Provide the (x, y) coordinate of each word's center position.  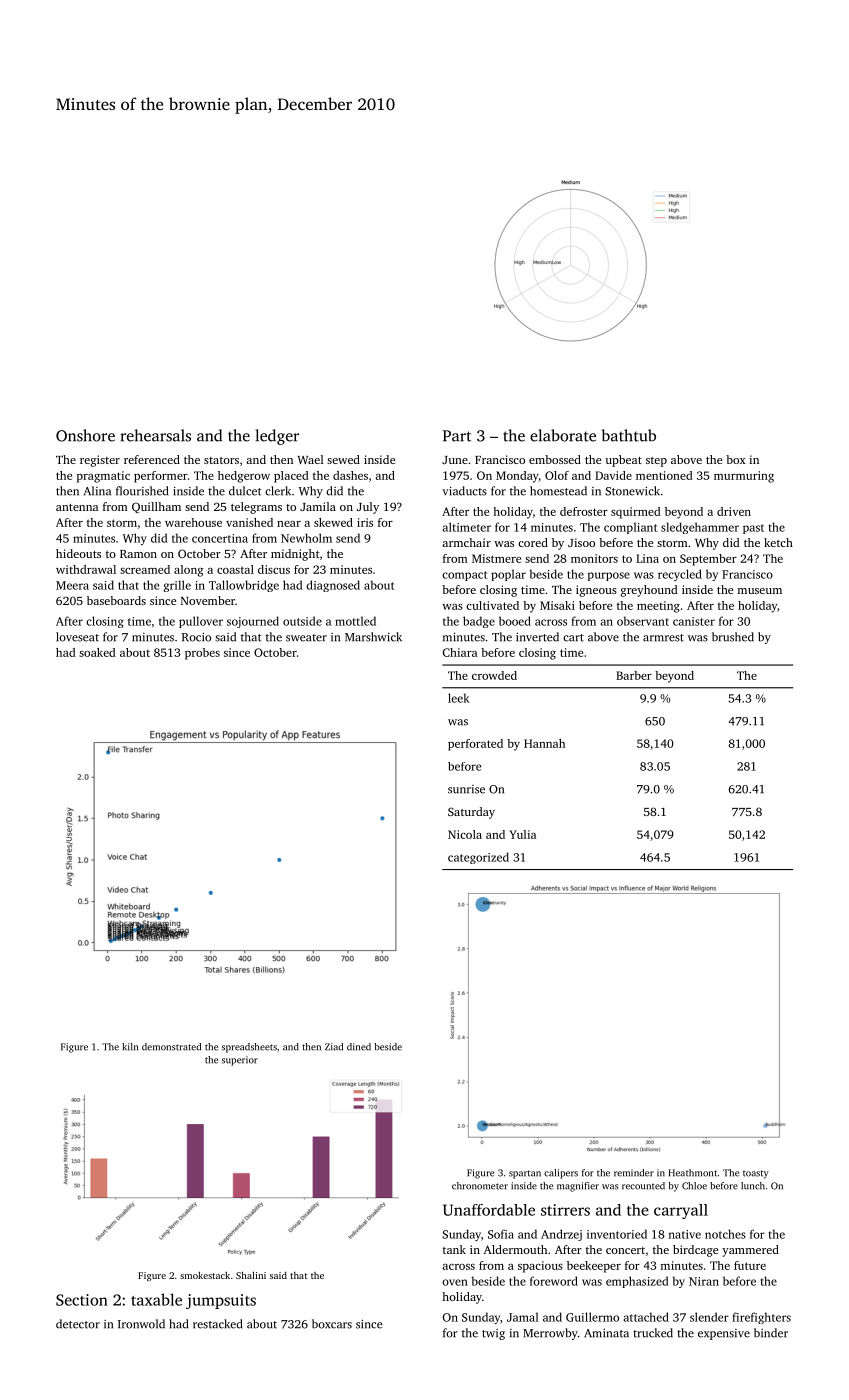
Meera (72, 585)
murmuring (744, 477)
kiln (130, 1047)
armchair (466, 542)
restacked (217, 1324)
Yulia (522, 834)
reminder (634, 1173)
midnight (295, 555)
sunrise (466, 789)
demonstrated (171, 1047)
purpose (609, 576)
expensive (724, 1334)
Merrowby (550, 1334)
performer (161, 477)
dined (359, 1047)
